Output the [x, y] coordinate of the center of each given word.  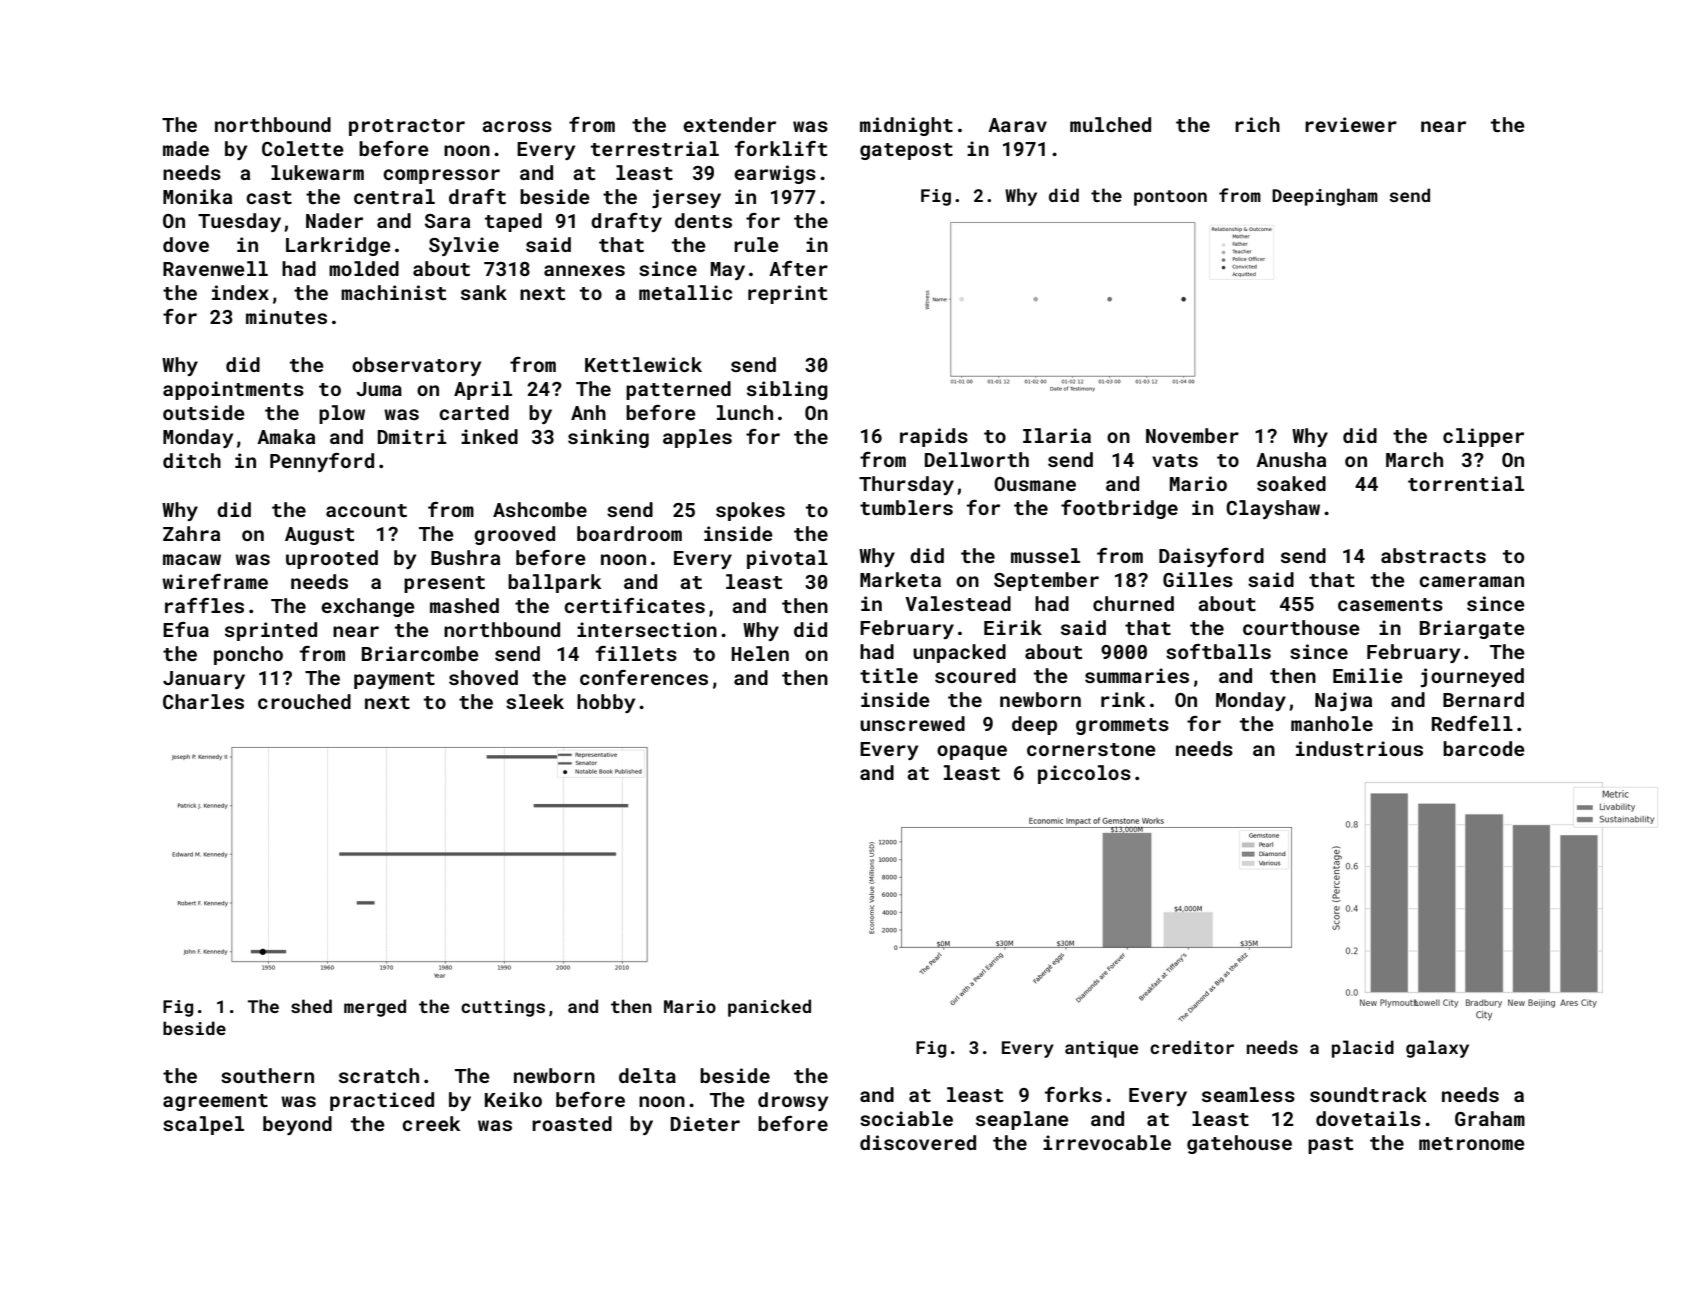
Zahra [191, 533]
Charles [203, 701]
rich [1257, 124]
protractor [407, 127]
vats [1175, 460]
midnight [906, 126]
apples [697, 438]
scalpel [203, 1125]
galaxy [1437, 1049]
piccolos [1084, 774]
